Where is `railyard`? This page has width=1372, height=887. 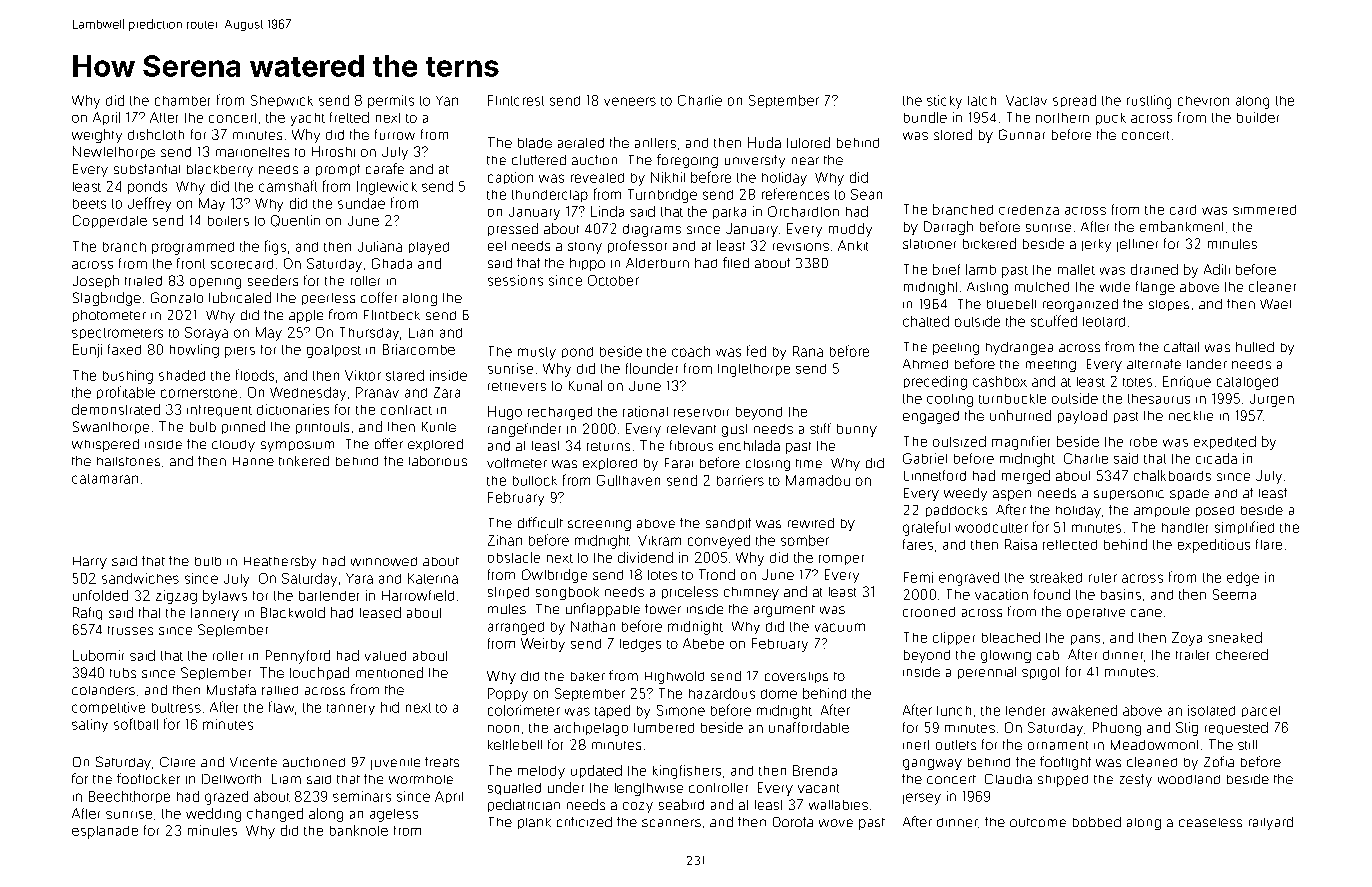
railyard is located at coordinates (1271, 823).
